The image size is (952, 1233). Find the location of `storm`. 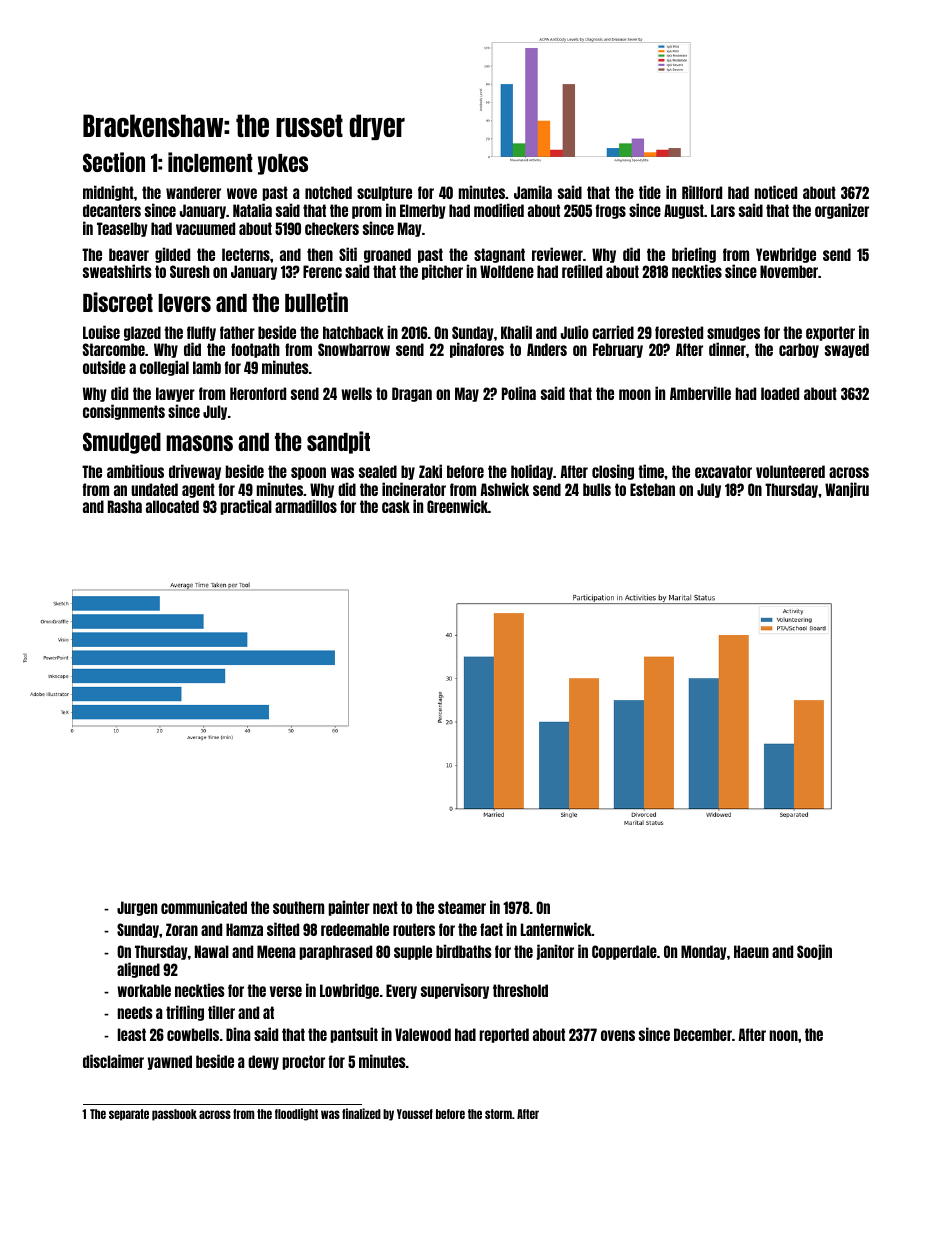

storm is located at coordinates (498, 1114).
